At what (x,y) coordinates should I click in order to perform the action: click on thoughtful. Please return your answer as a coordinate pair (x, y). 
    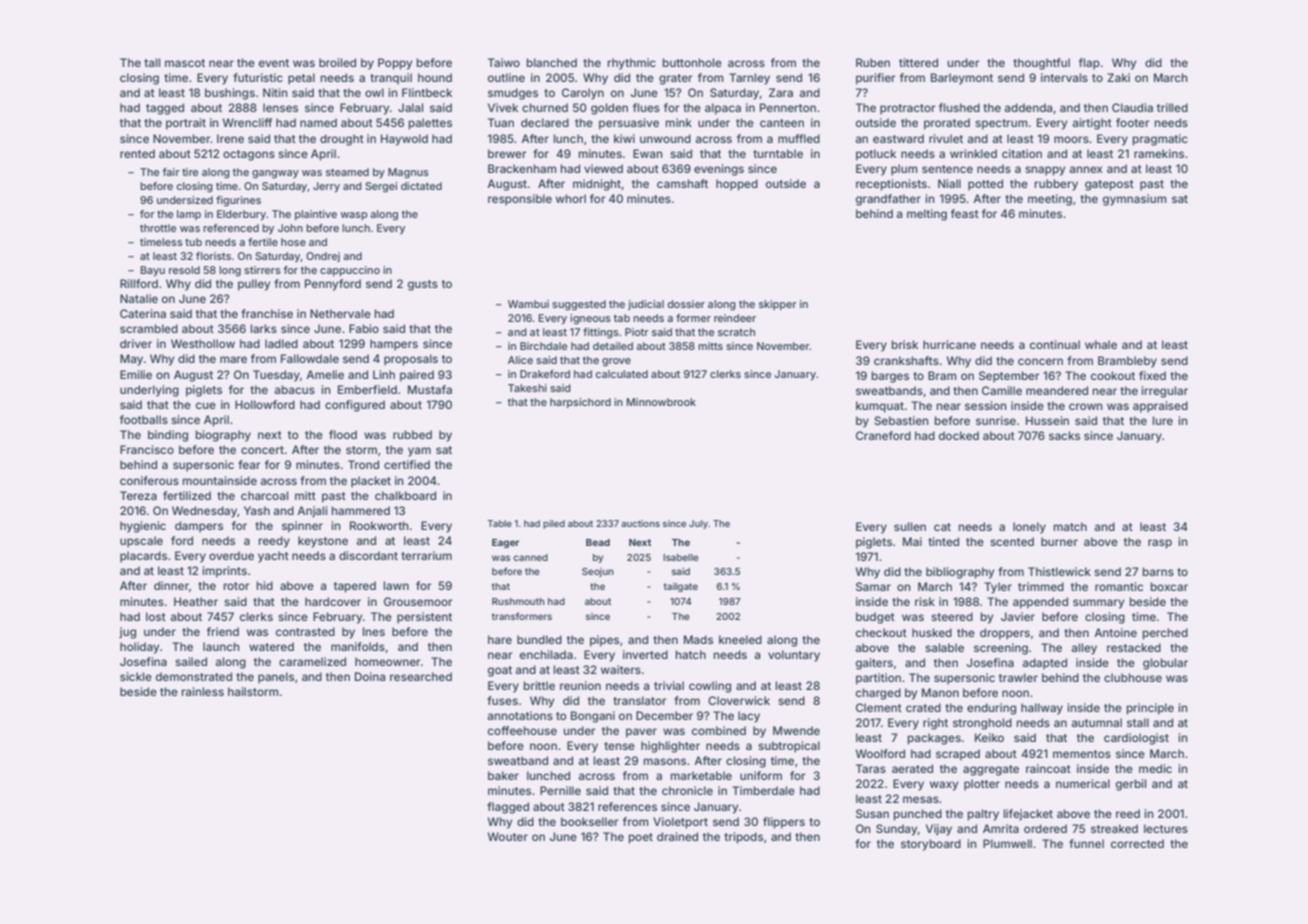
    Looking at the image, I should click on (1041, 64).
